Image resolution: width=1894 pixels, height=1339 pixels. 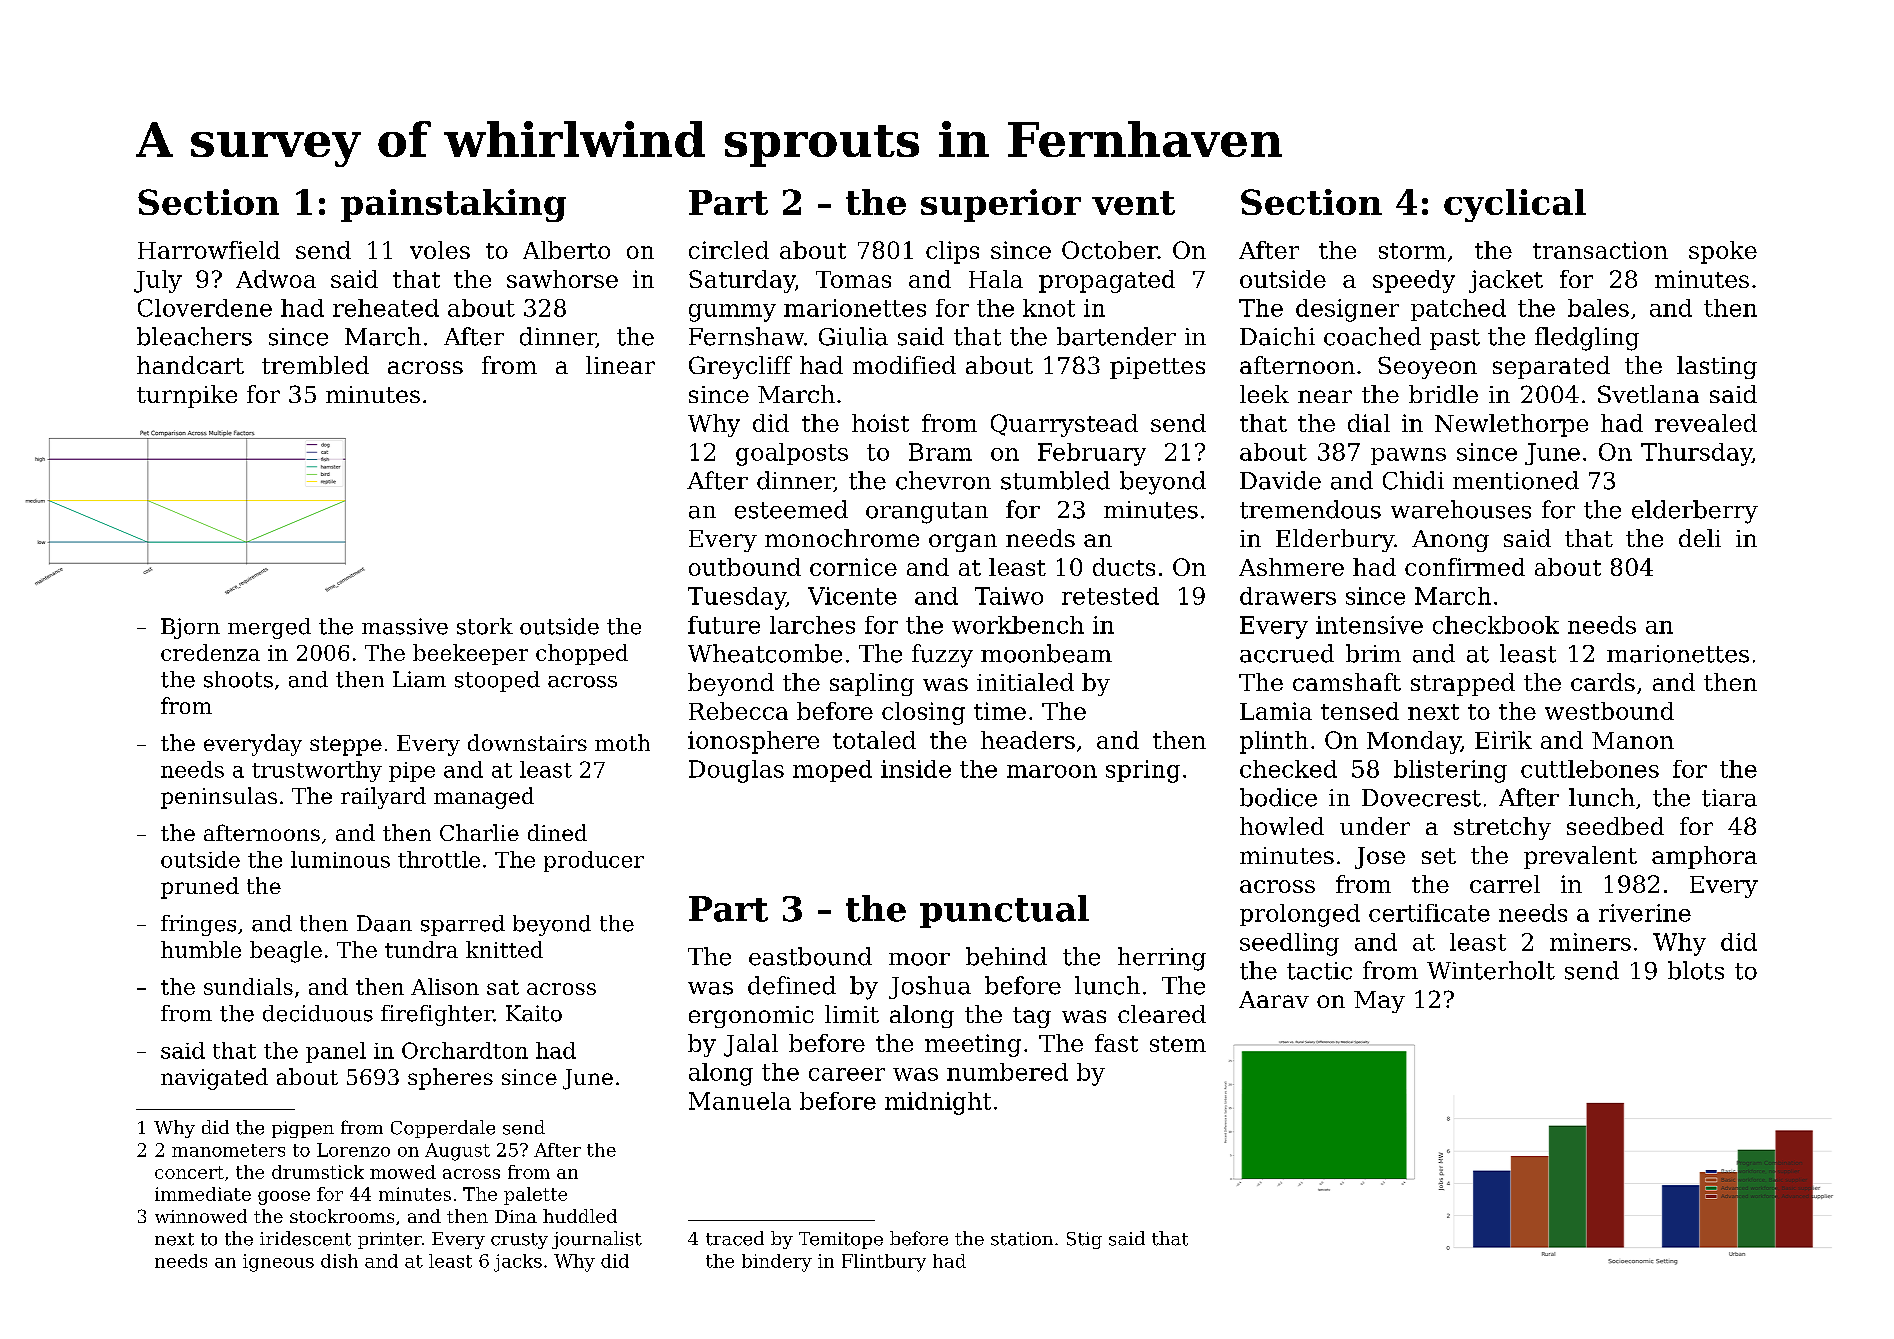 I want to click on superior, so click(x=1001, y=205).
